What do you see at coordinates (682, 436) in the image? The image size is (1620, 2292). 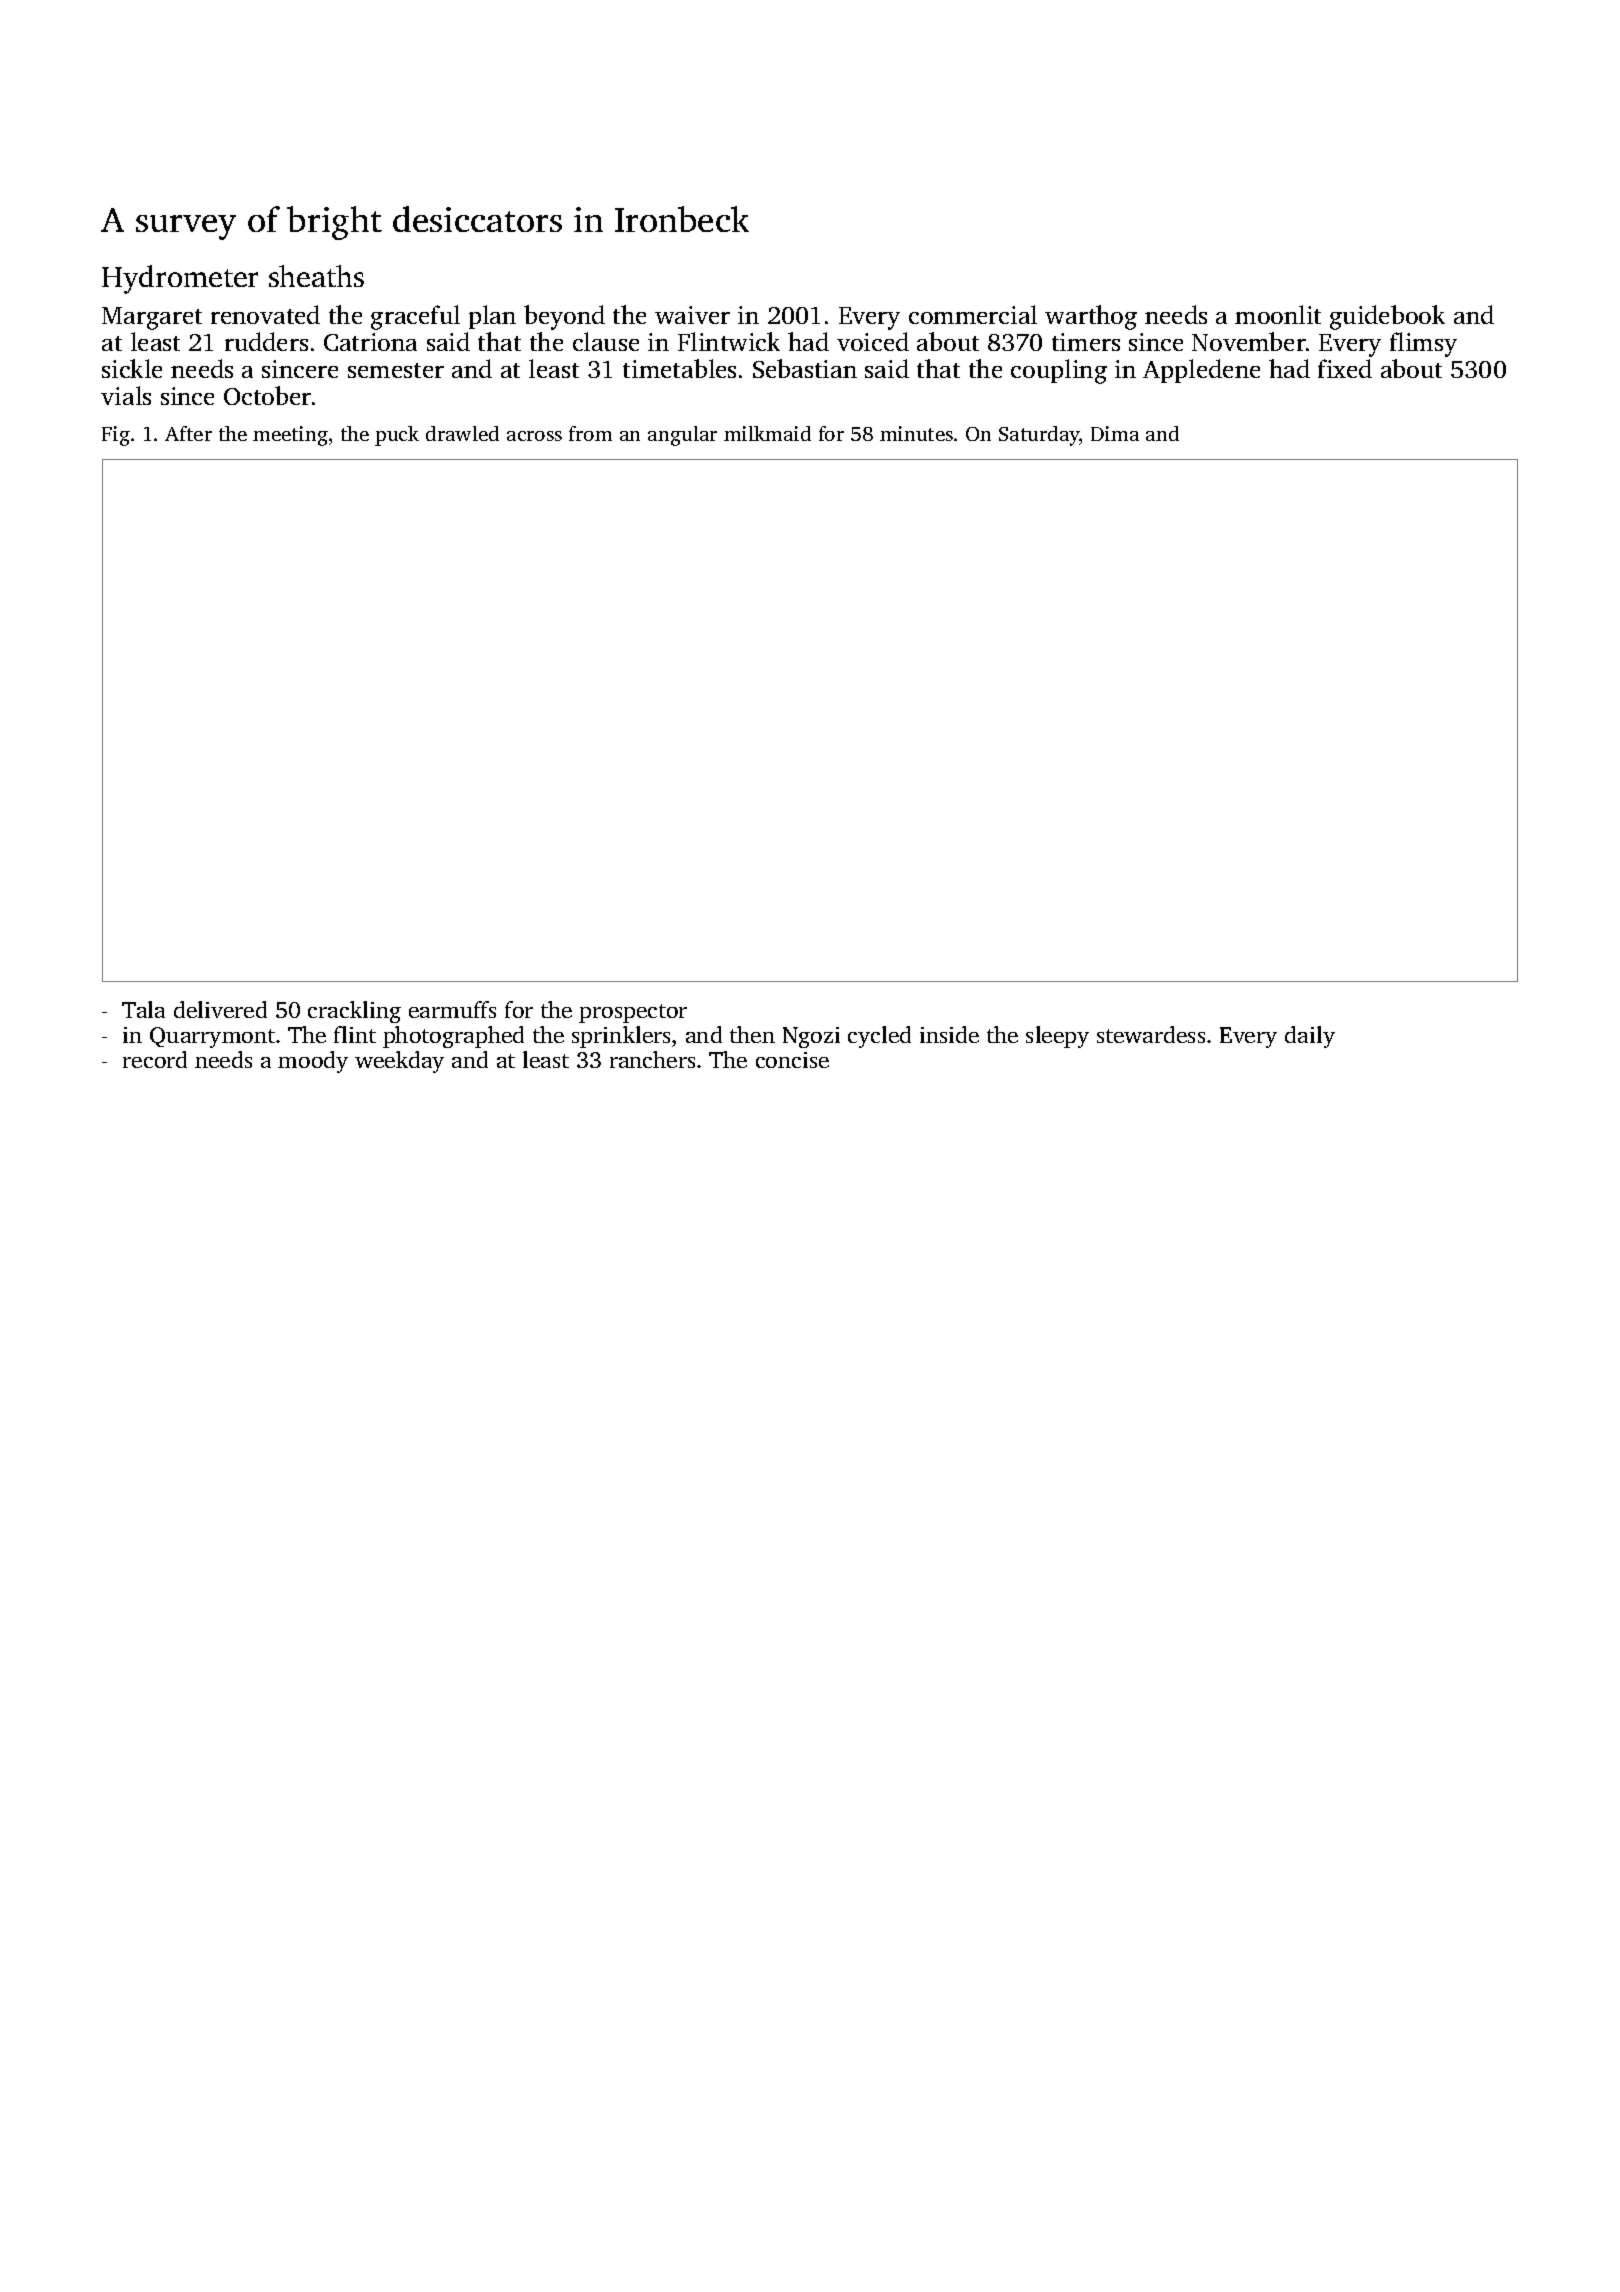 I see `angular` at bounding box center [682, 436].
